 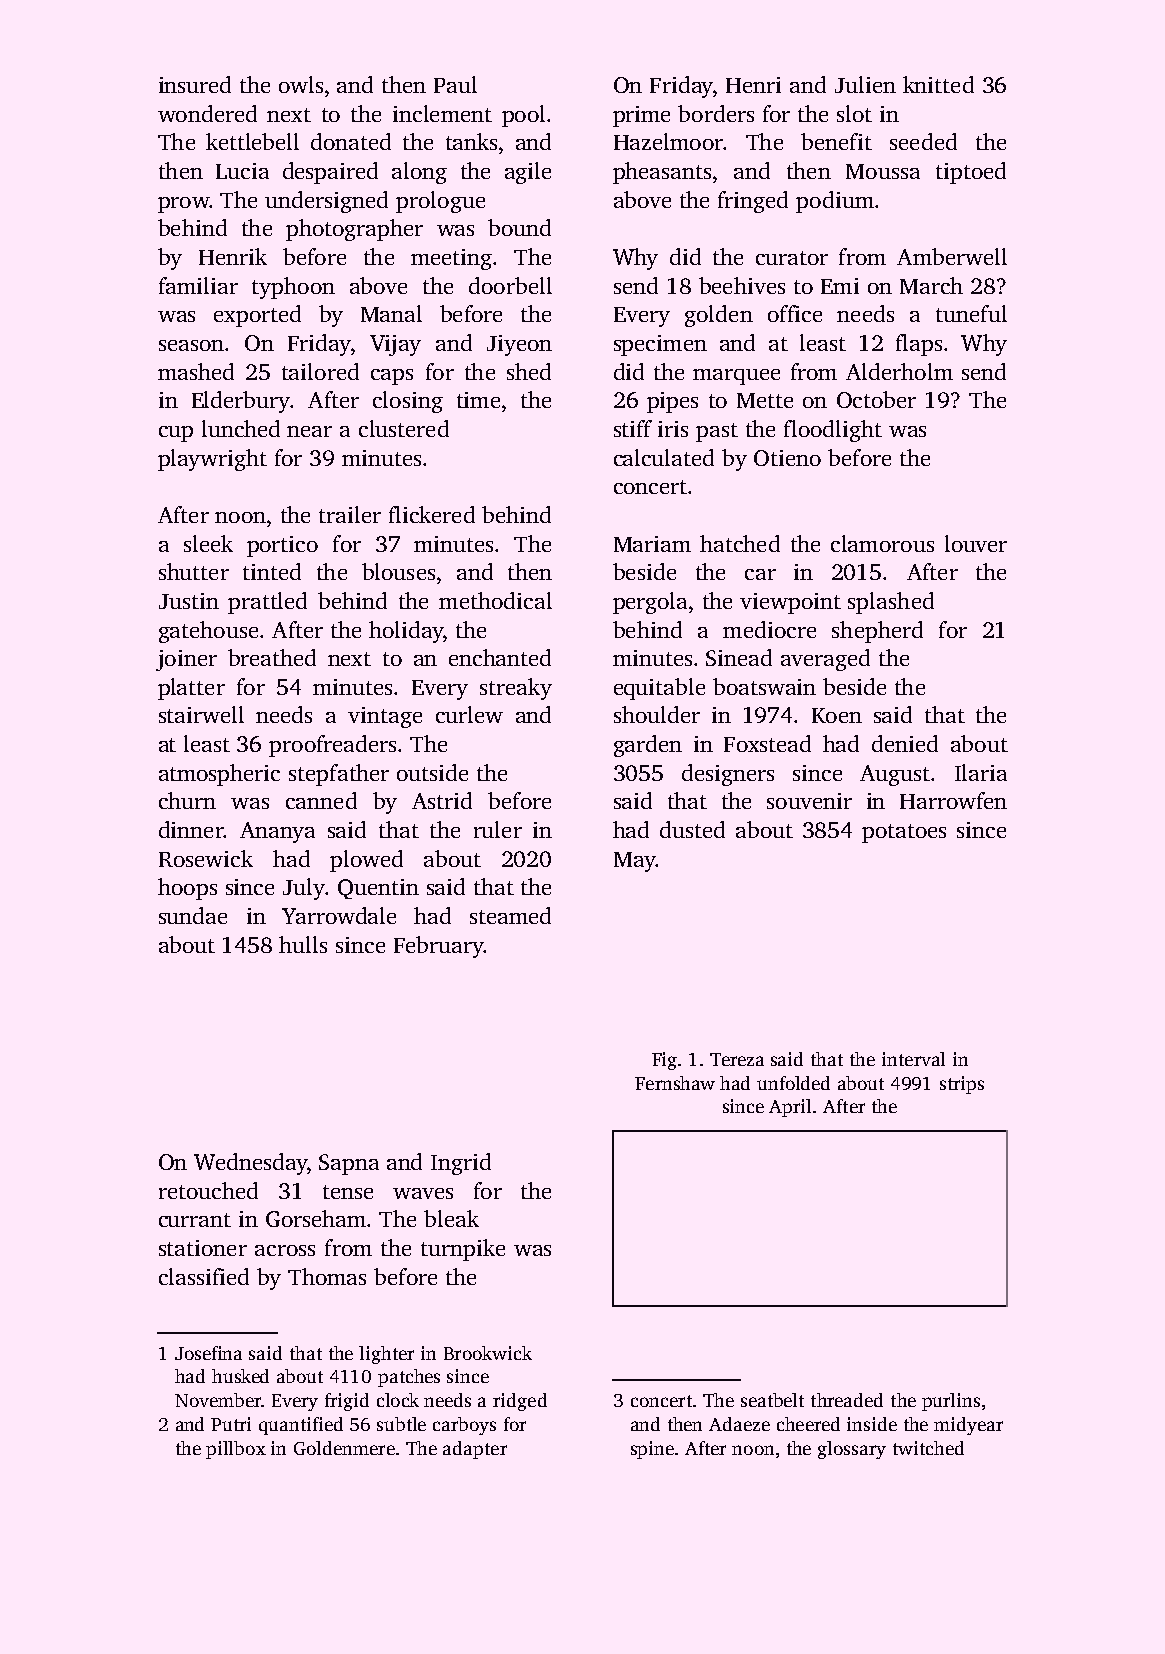 What do you see at coordinates (904, 833) in the image?
I see `potatoes` at bounding box center [904, 833].
